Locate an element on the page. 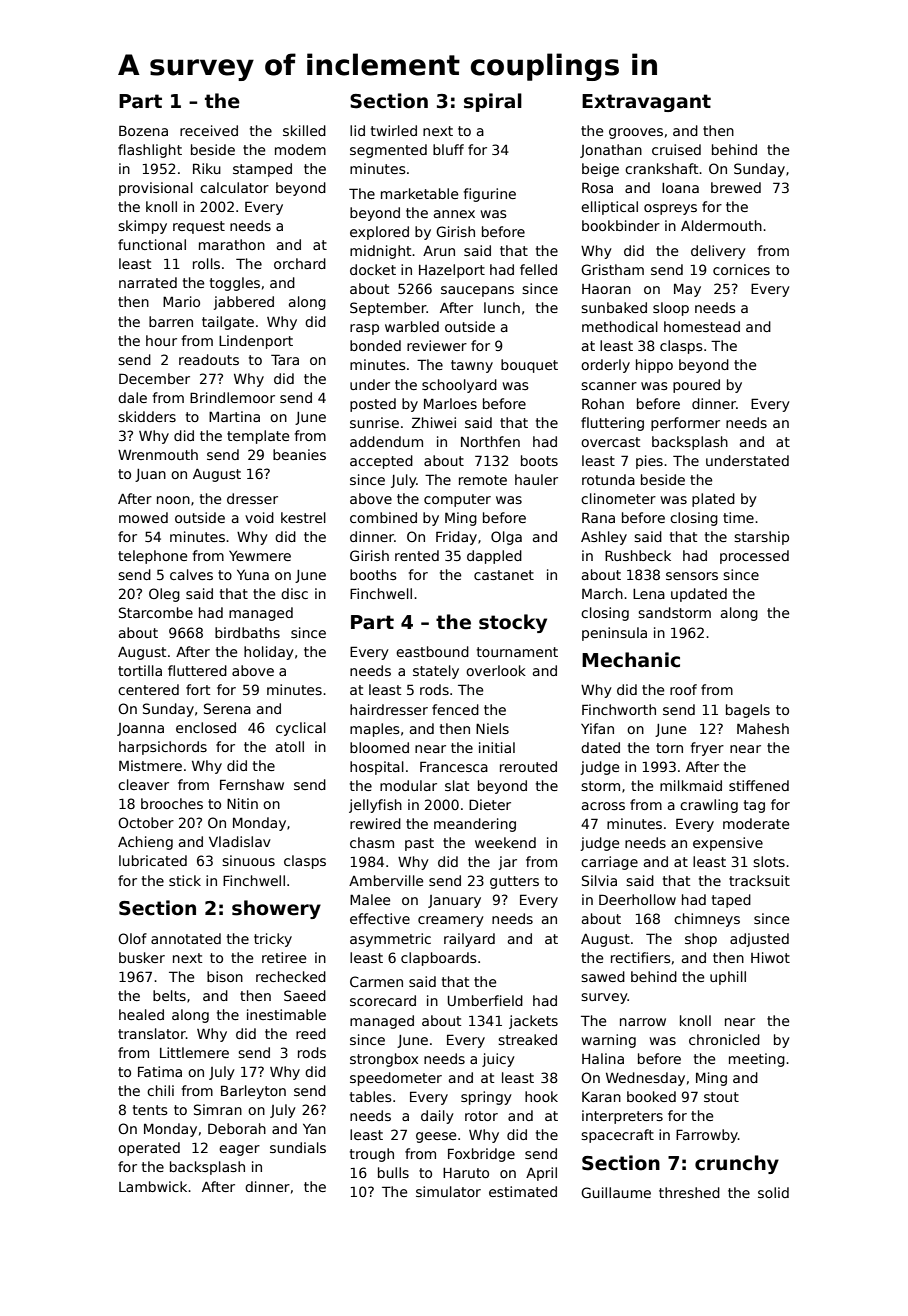  simulator is located at coordinates (448, 1191).
